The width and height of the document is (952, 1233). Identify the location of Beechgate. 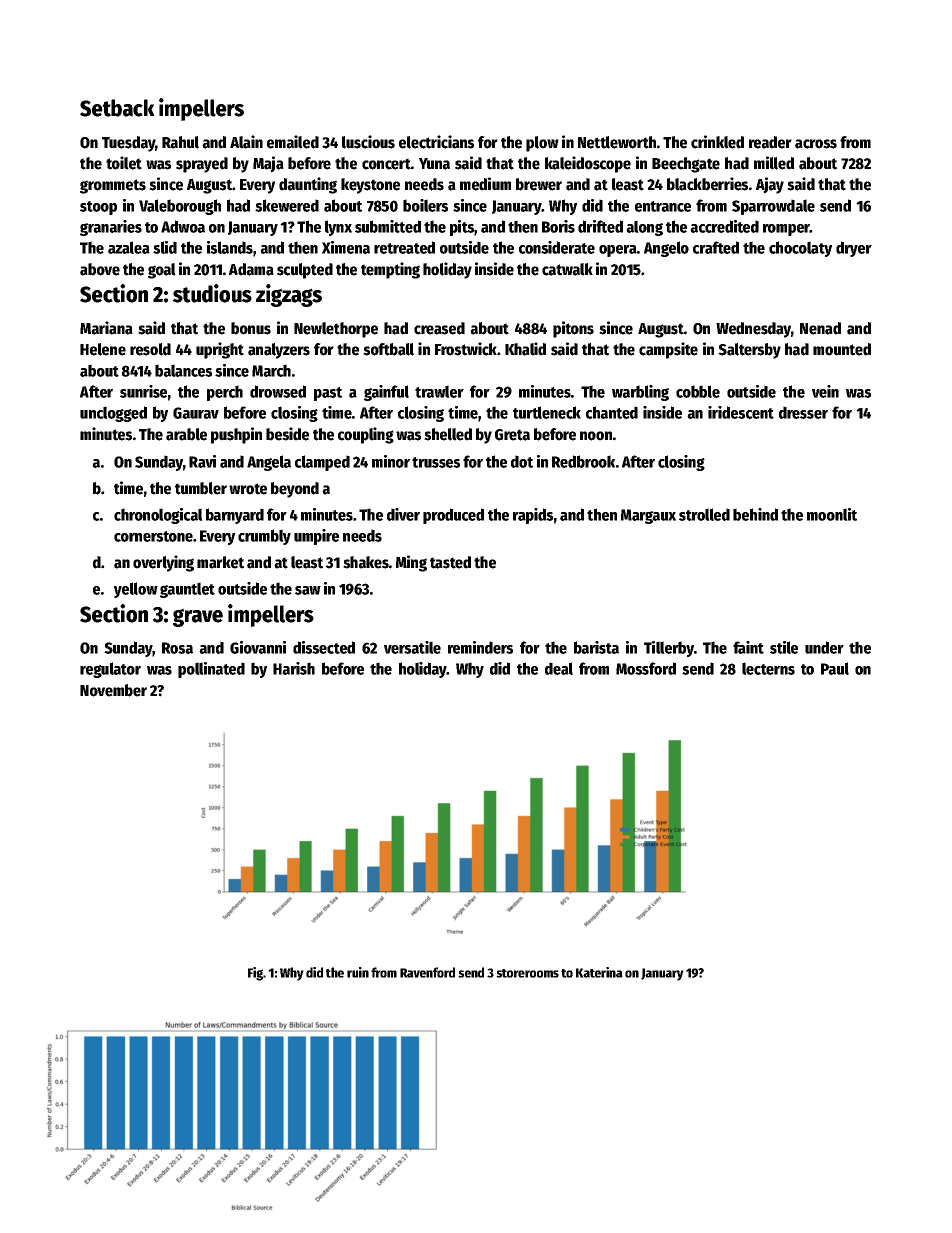
(686, 165).
